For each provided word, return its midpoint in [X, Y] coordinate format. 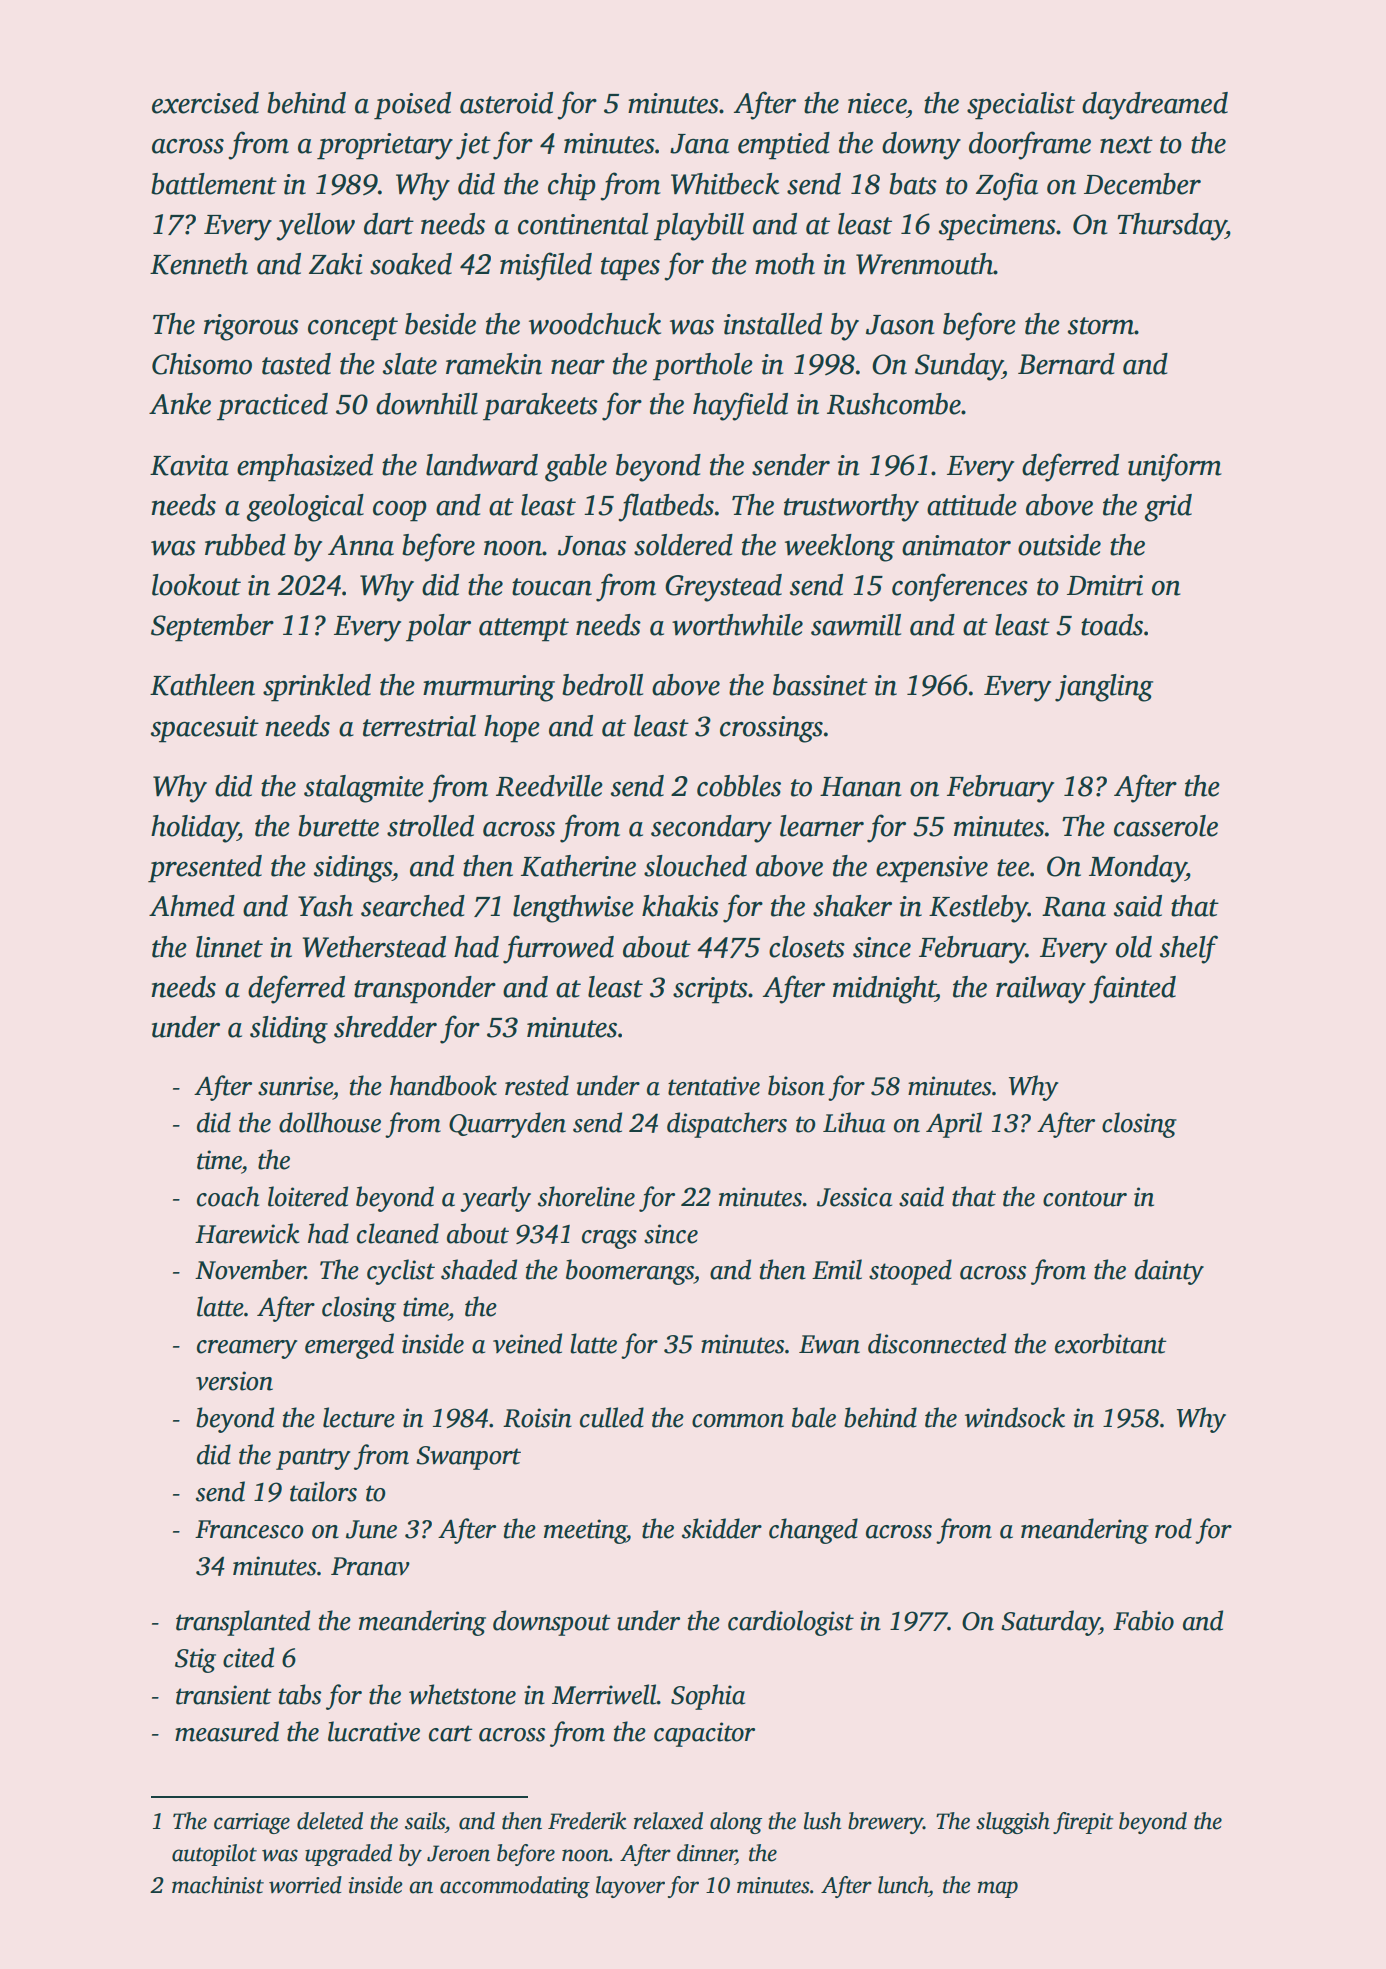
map [998, 1889]
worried [305, 1885]
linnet [229, 947]
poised [412, 106]
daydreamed [1155, 106]
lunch [903, 1885]
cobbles [739, 786]
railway [1041, 990]
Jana [699, 144]
